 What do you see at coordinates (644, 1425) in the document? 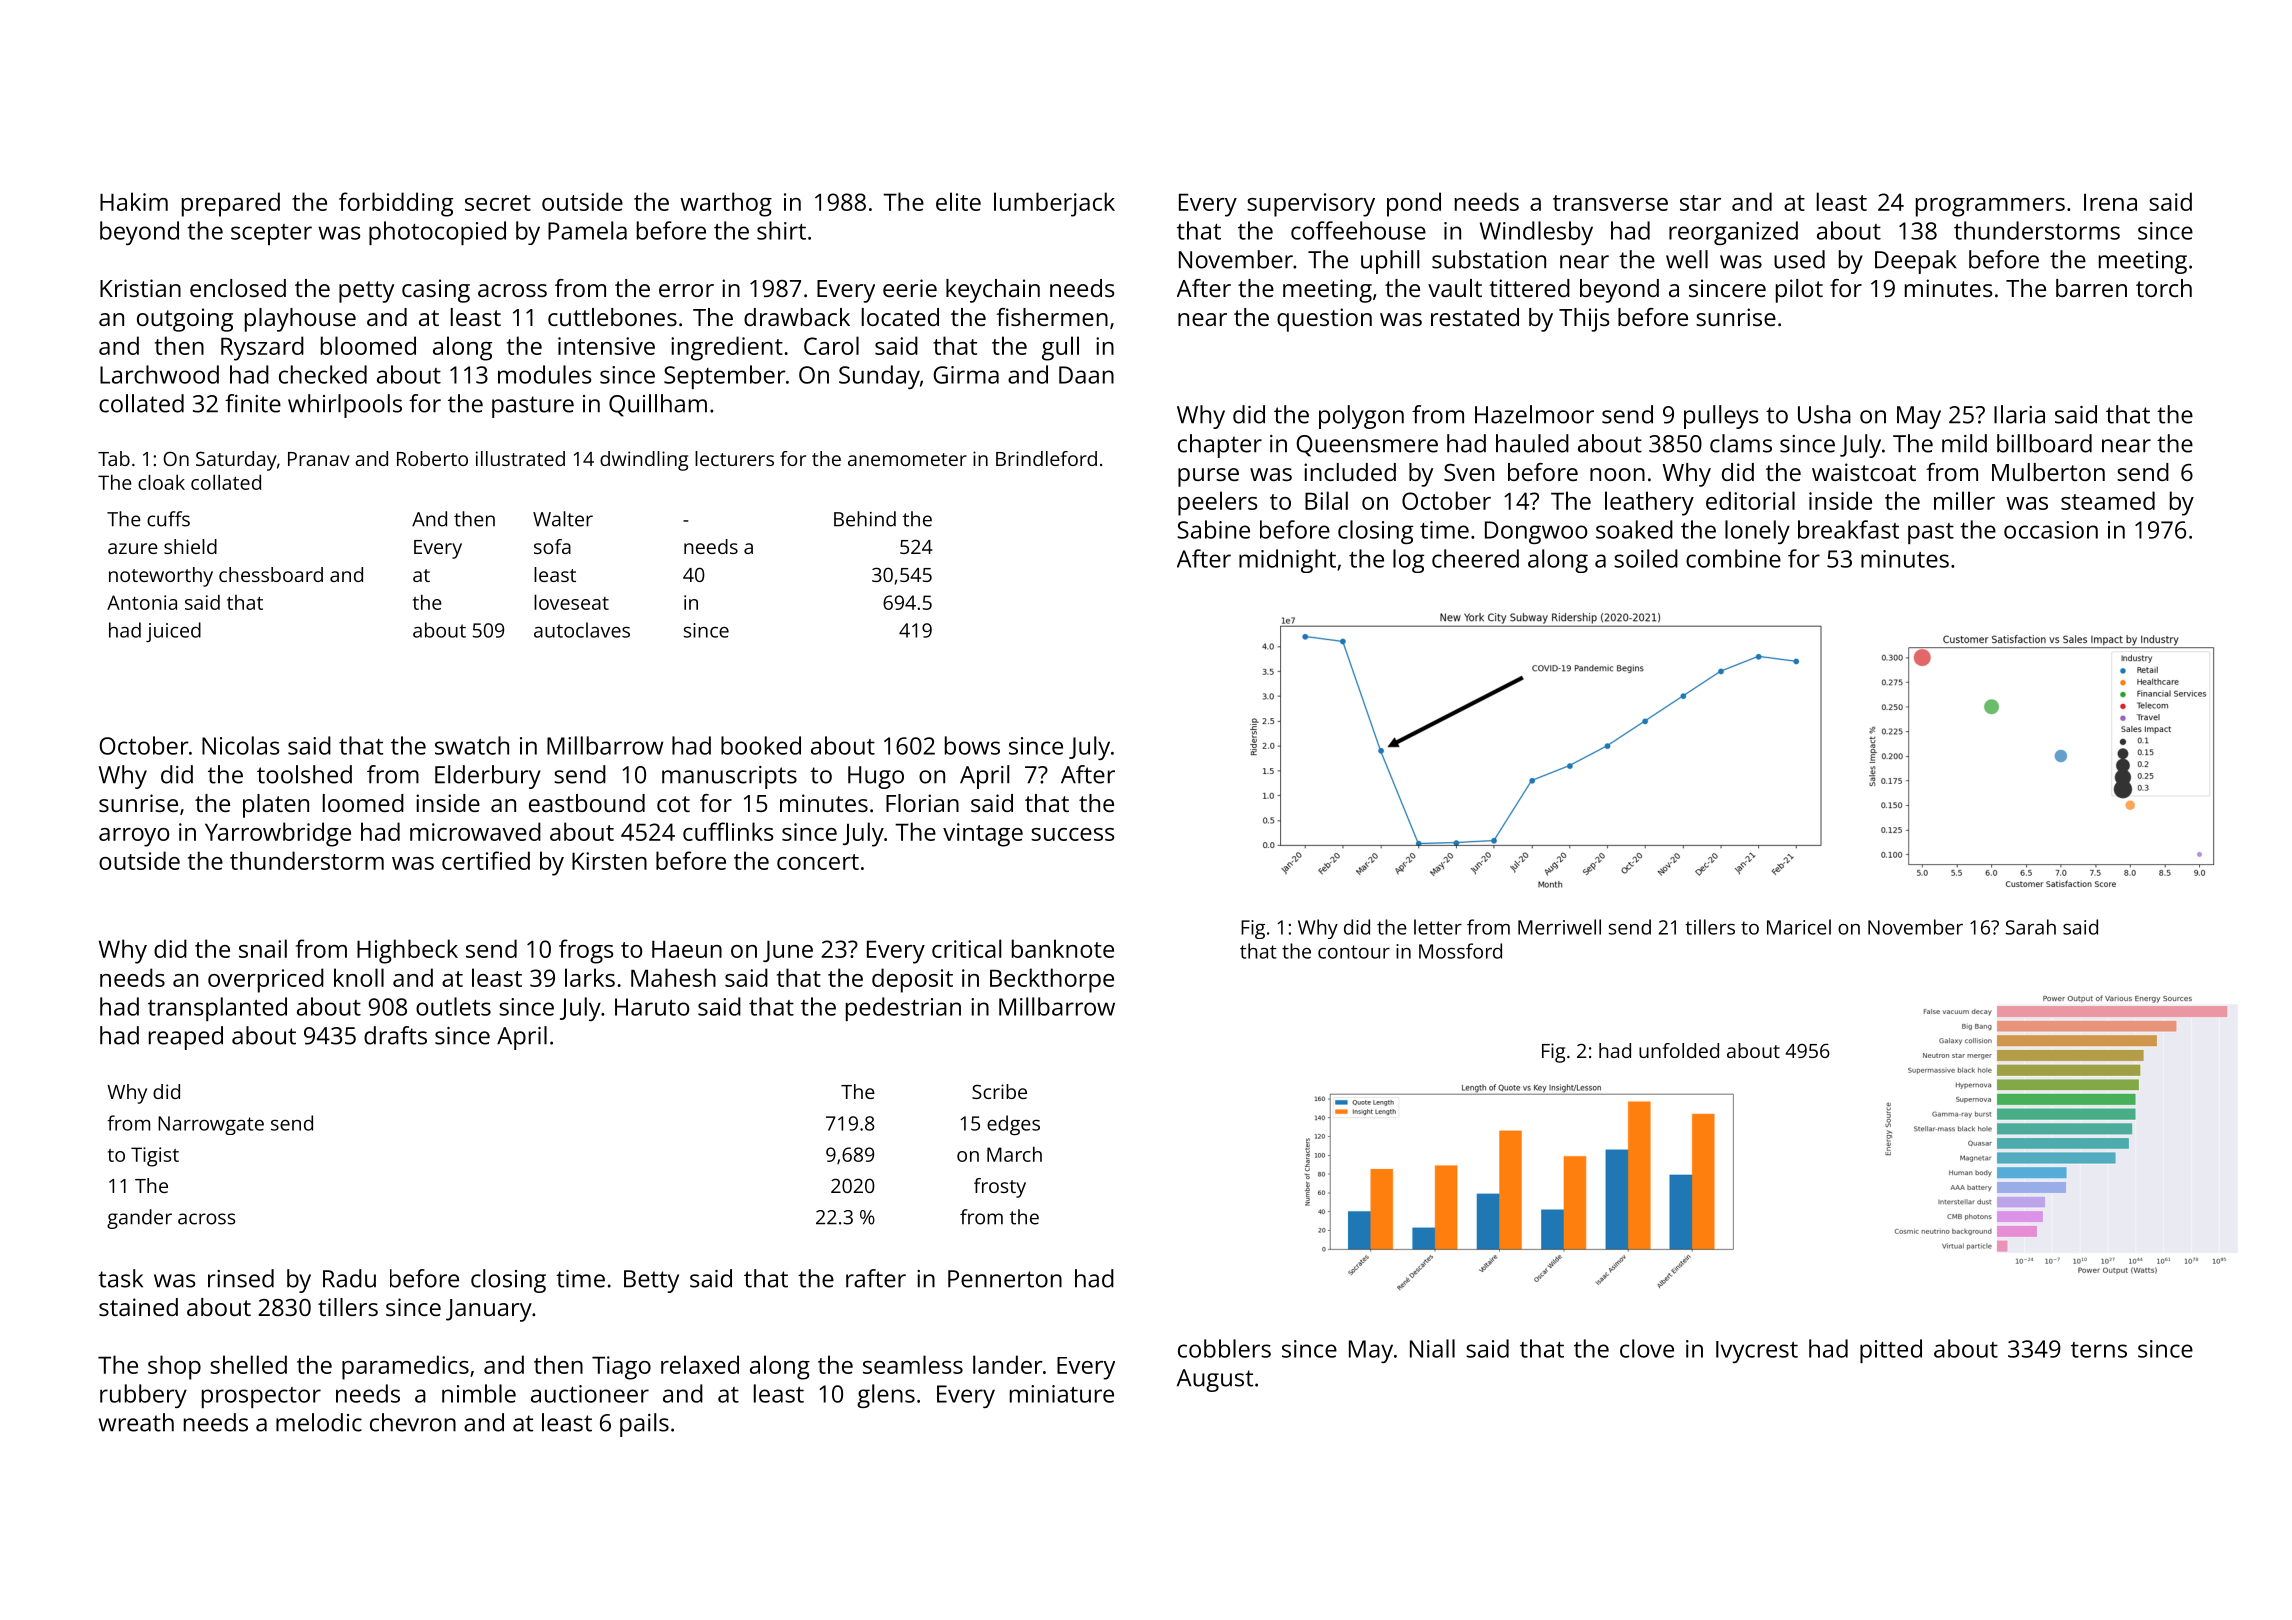
I see `pails` at bounding box center [644, 1425].
